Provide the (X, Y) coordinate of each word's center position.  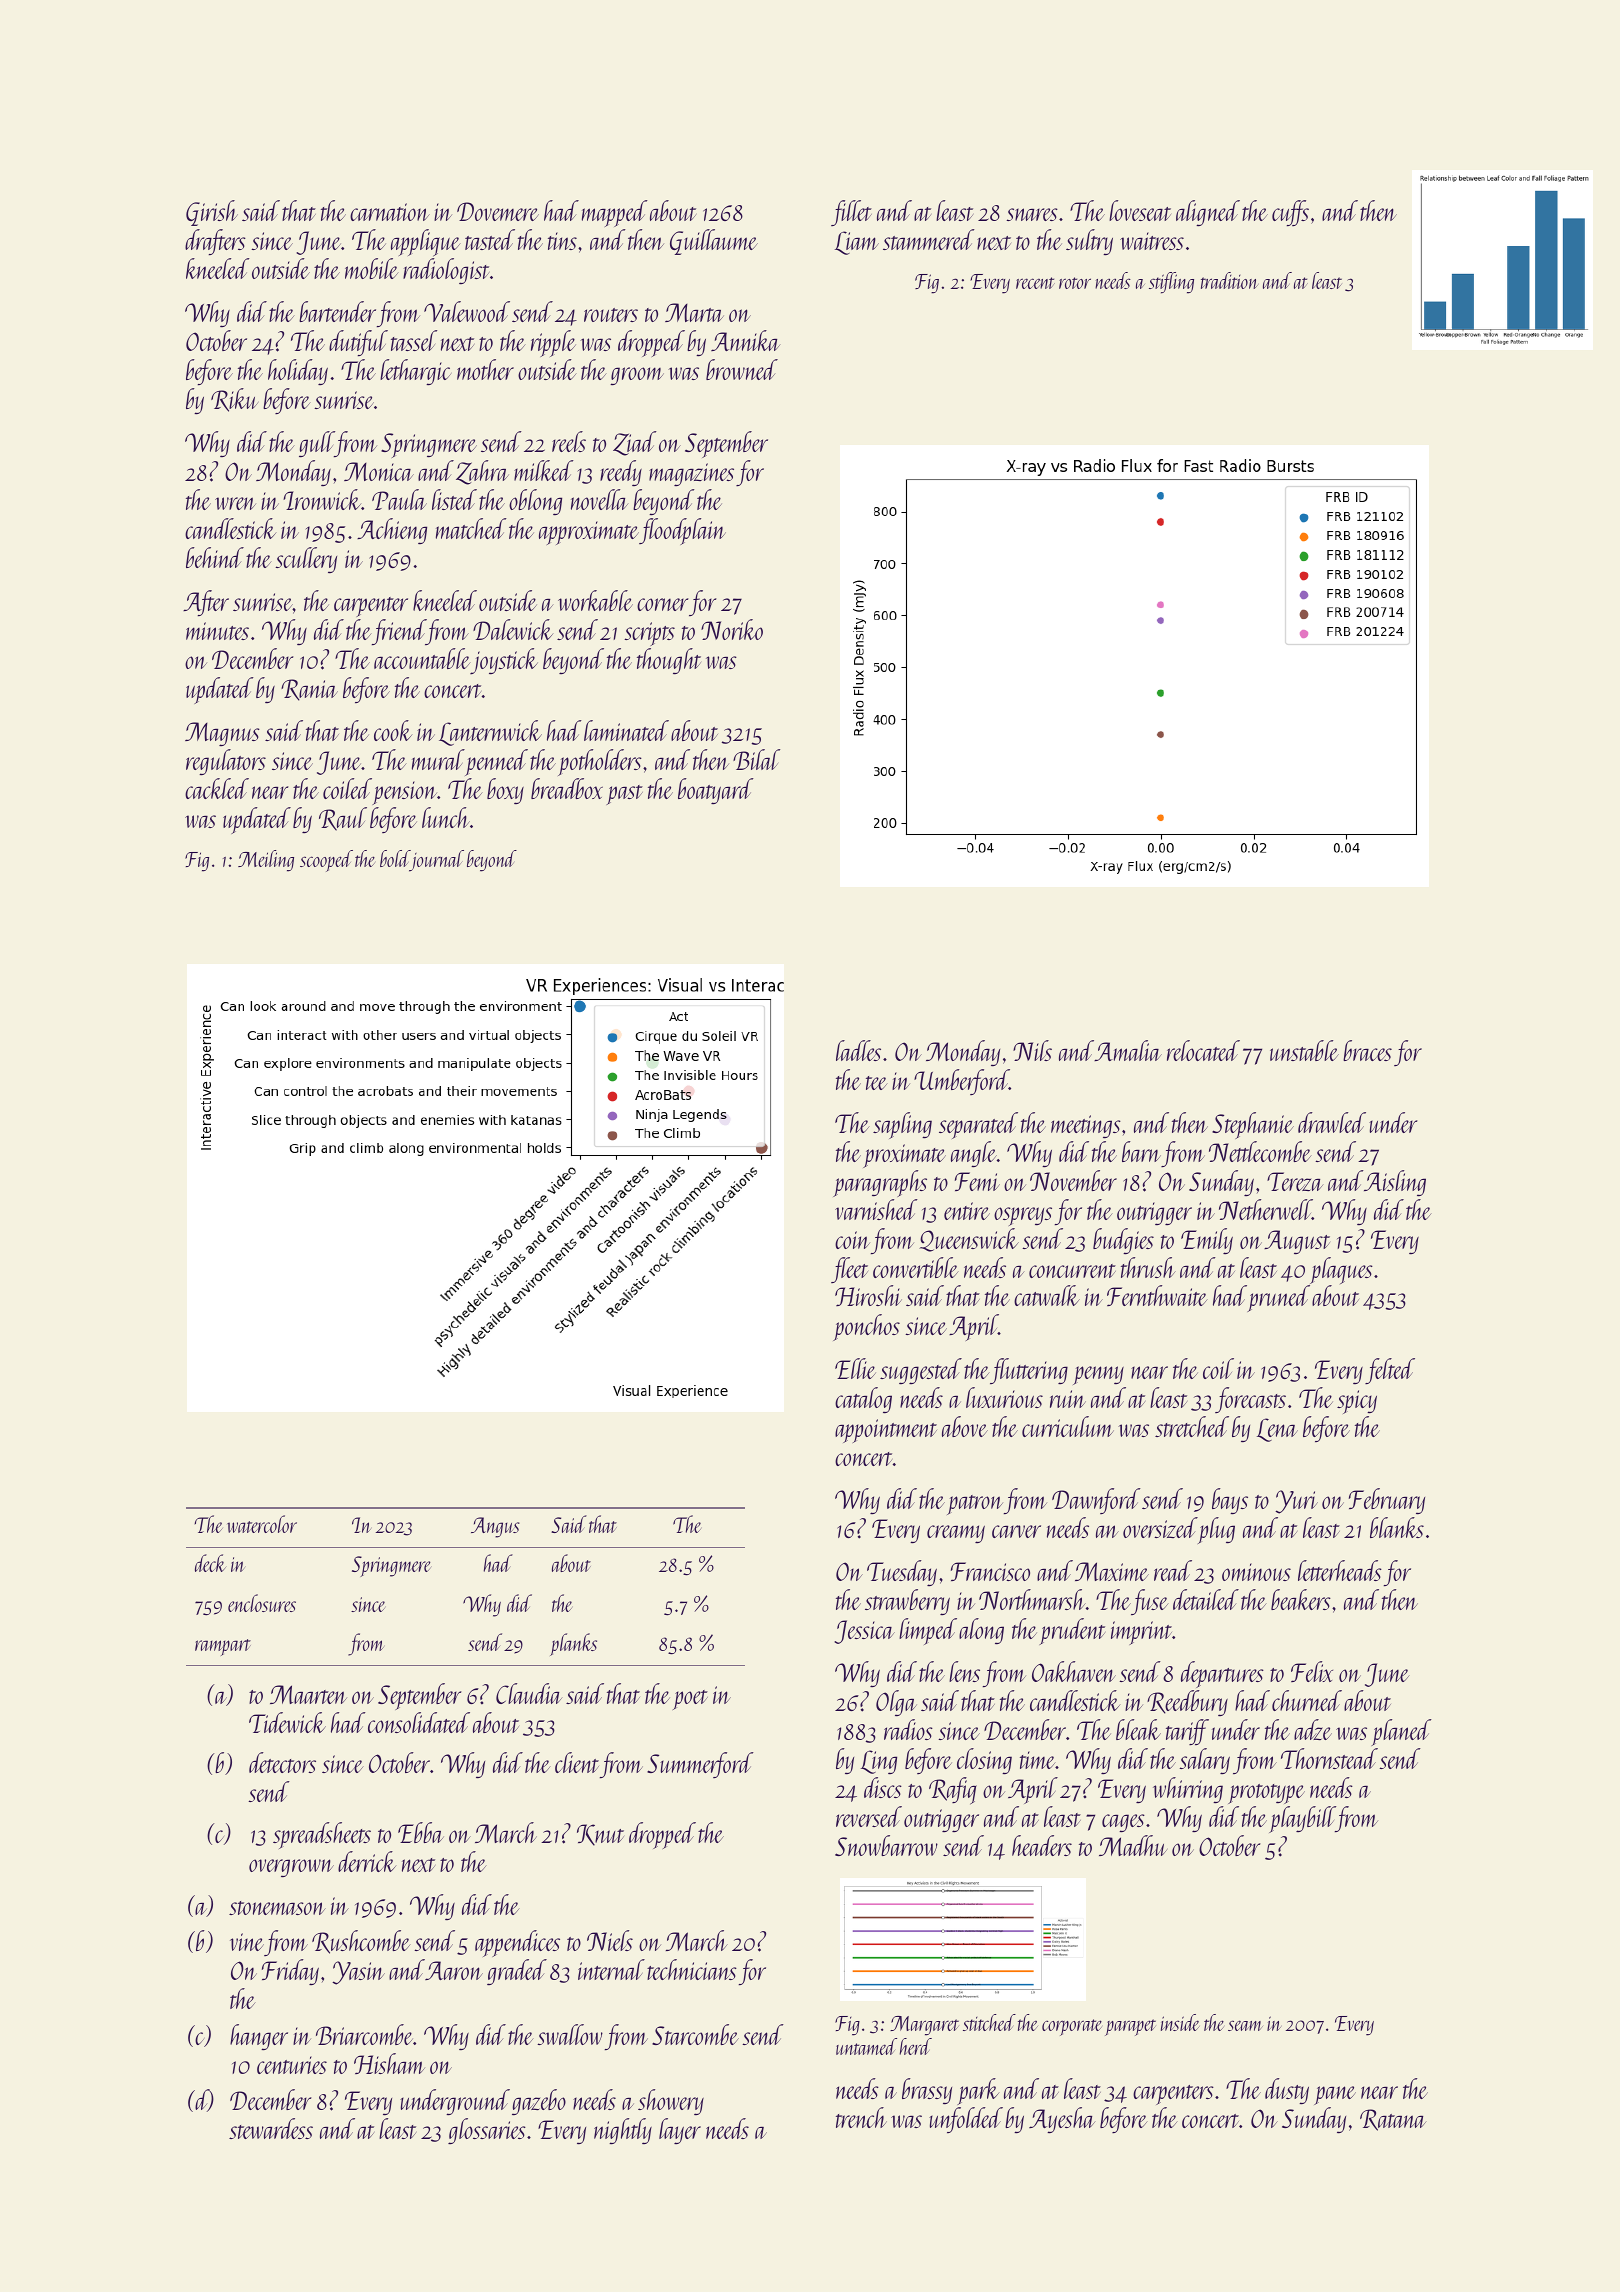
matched (471, 528)
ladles (858, 1050)
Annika (745, 340)
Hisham (389, 2063)
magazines (691, 474)
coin (852, 1240)
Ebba (421, 1832)
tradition (1229, 280)
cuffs (1290, 213)
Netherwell (1265, 1209)
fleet (849, 1270)
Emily (1207, 1241)
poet (690, 1700)
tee (877, 1083)
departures (1222, 1674)
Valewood (467, 311)
